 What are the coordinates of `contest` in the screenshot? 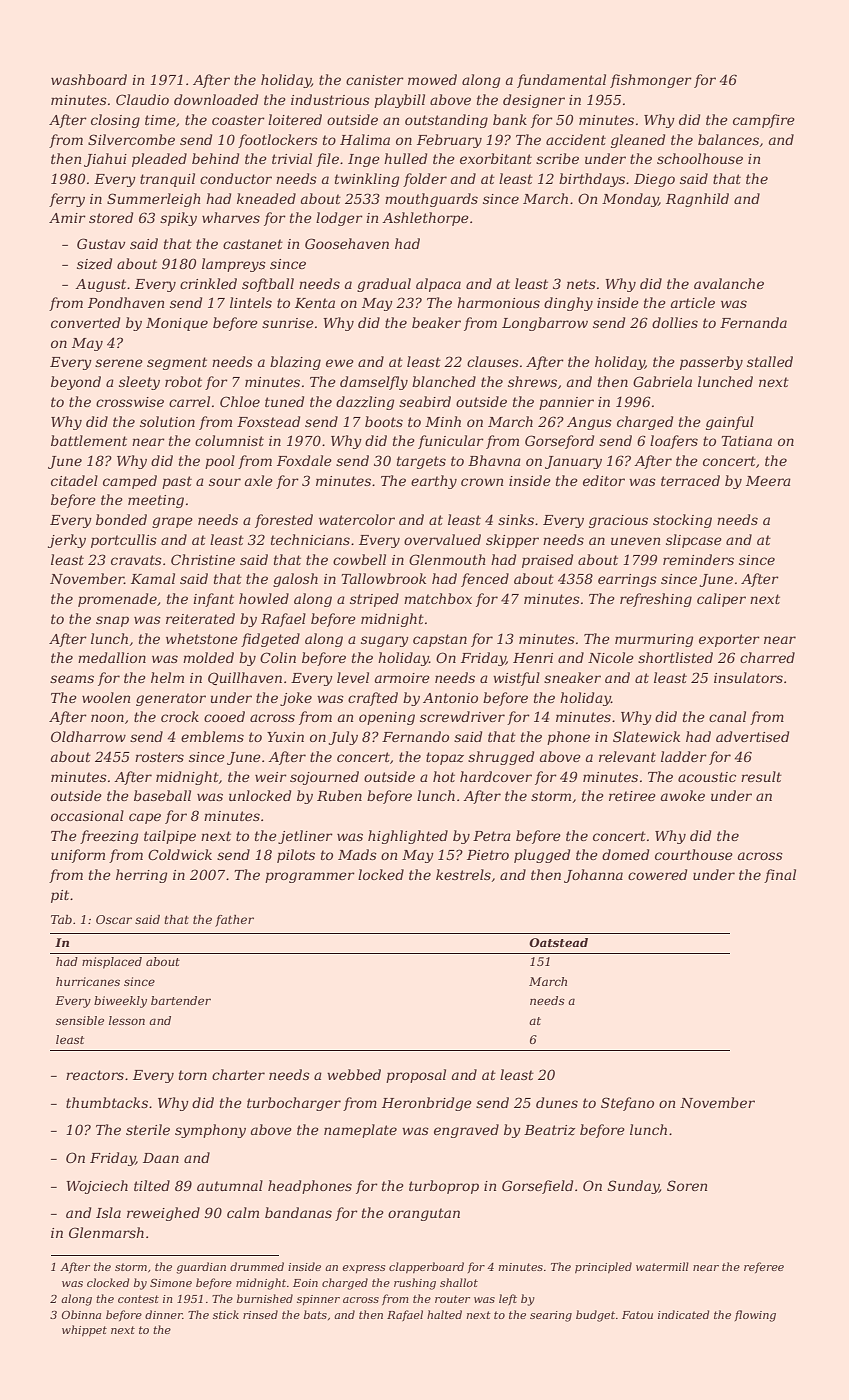 It's located at (138, 1299).
